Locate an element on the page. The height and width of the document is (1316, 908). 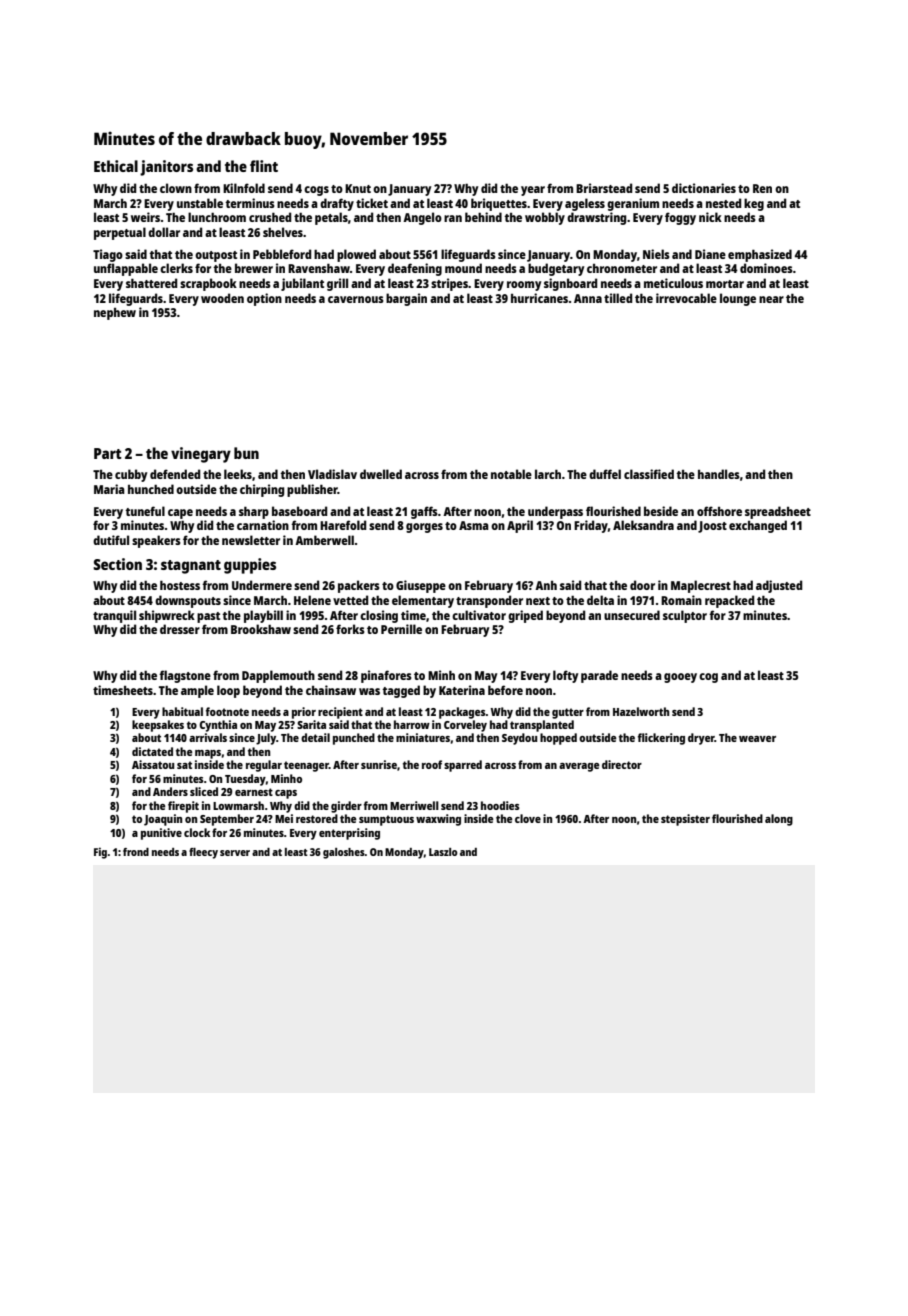
hurricanes is located at coordinates (539, 298).
